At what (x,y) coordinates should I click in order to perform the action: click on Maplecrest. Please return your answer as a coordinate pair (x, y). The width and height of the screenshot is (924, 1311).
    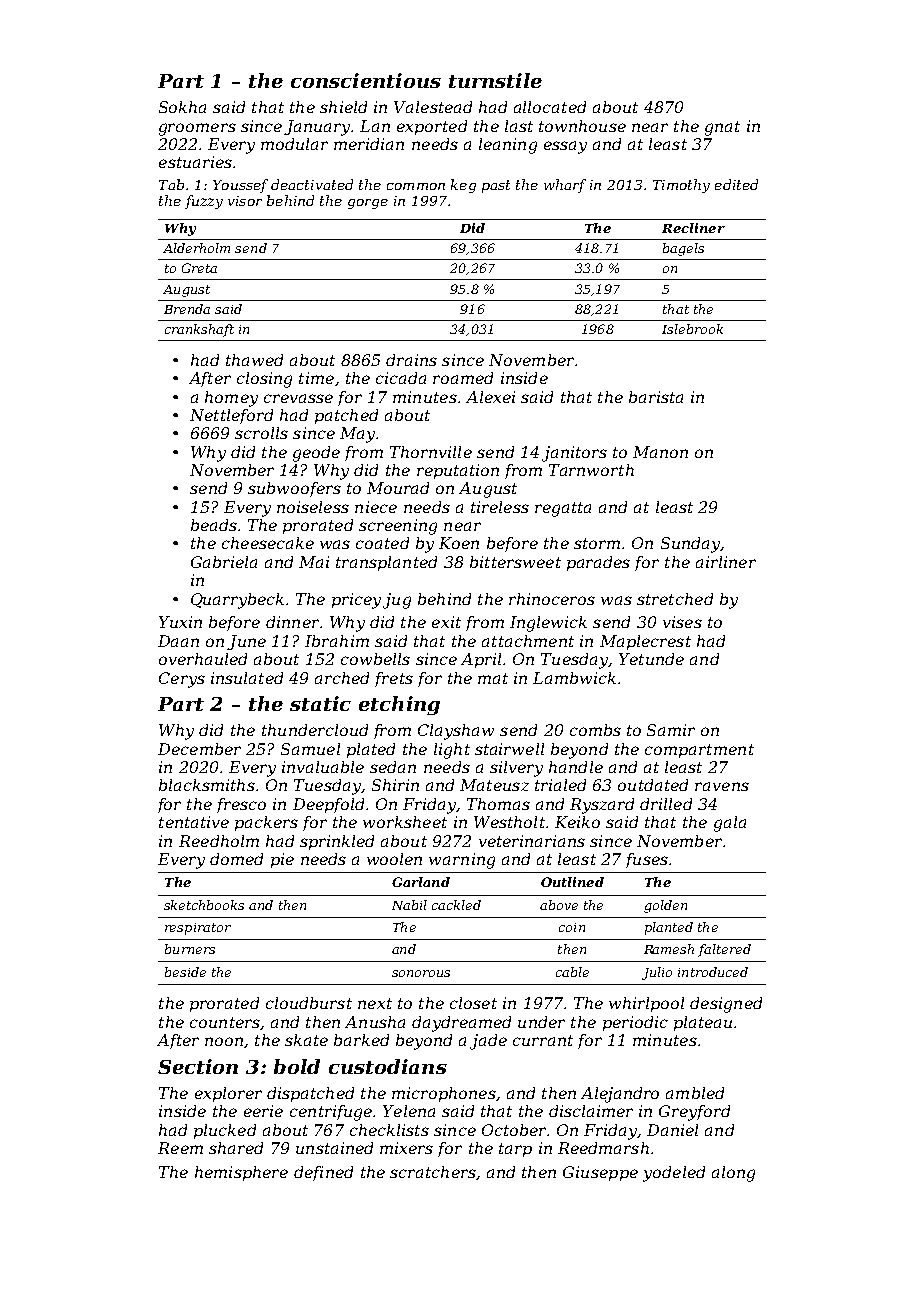
    Looking at the image, I should click on (645, 642).
